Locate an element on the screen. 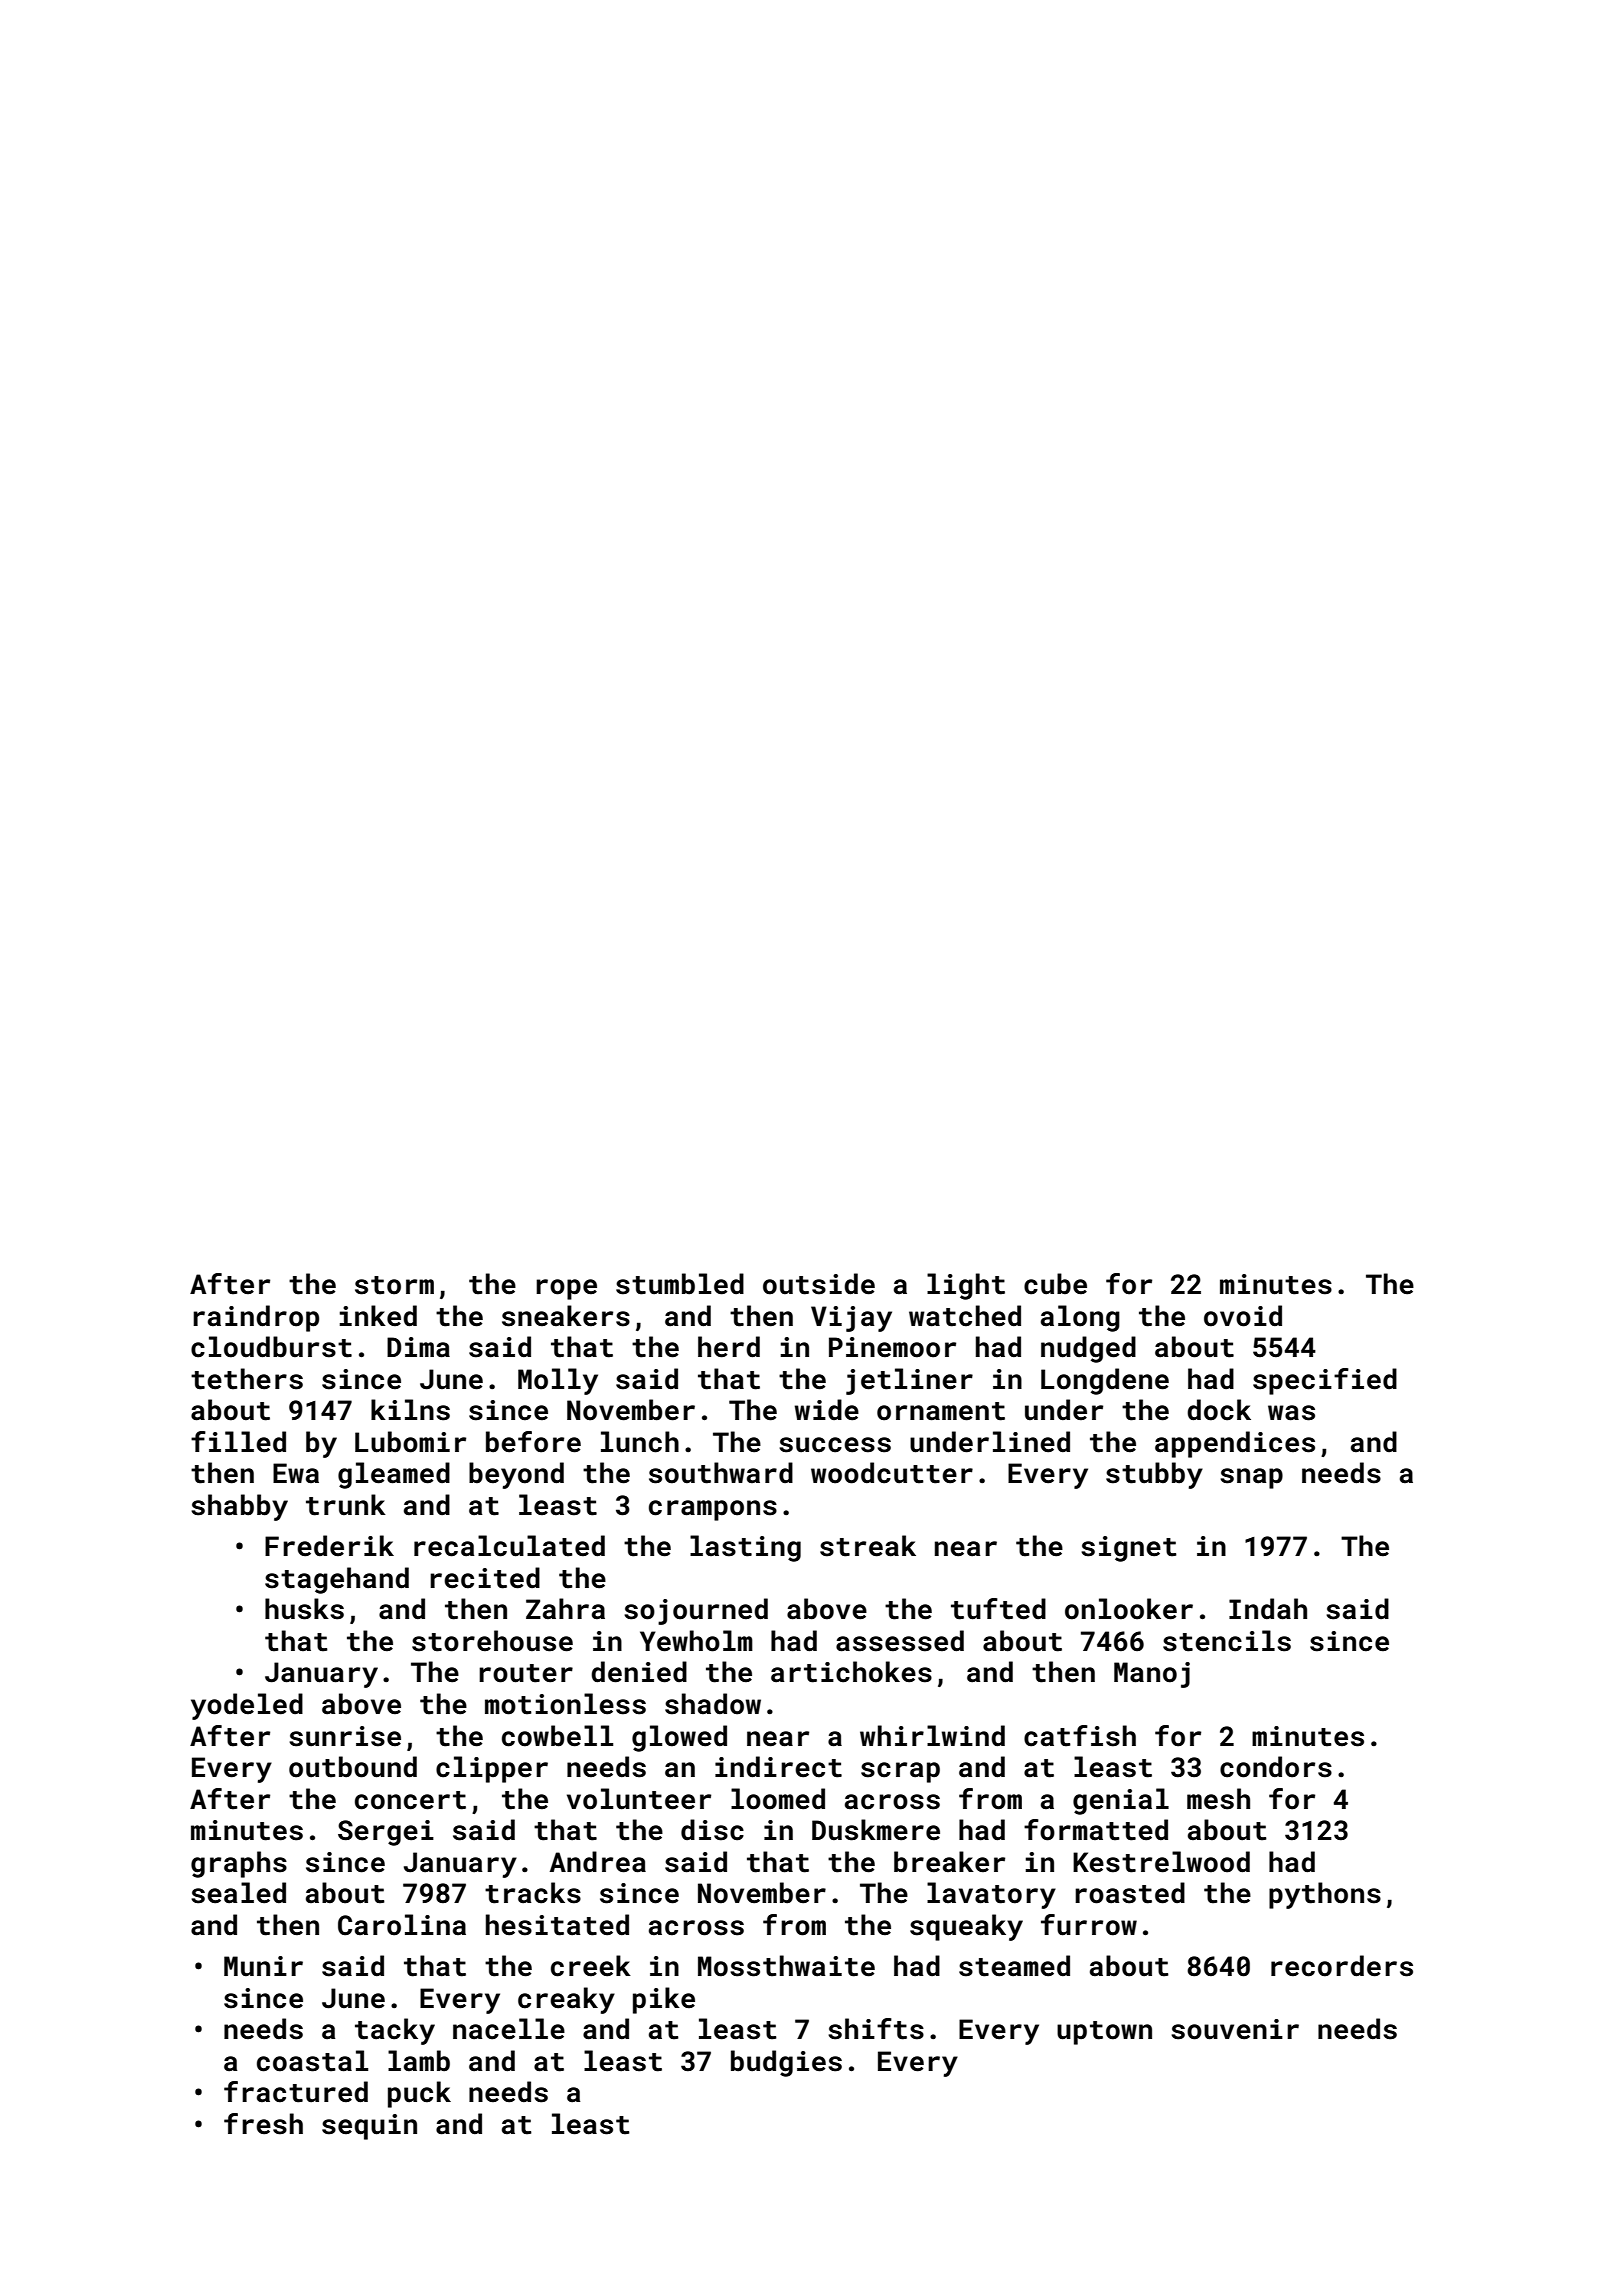 Image resolution: width=1620 pixels, height=2292 pixels. snap is located at coordinates (1251, 1478).
